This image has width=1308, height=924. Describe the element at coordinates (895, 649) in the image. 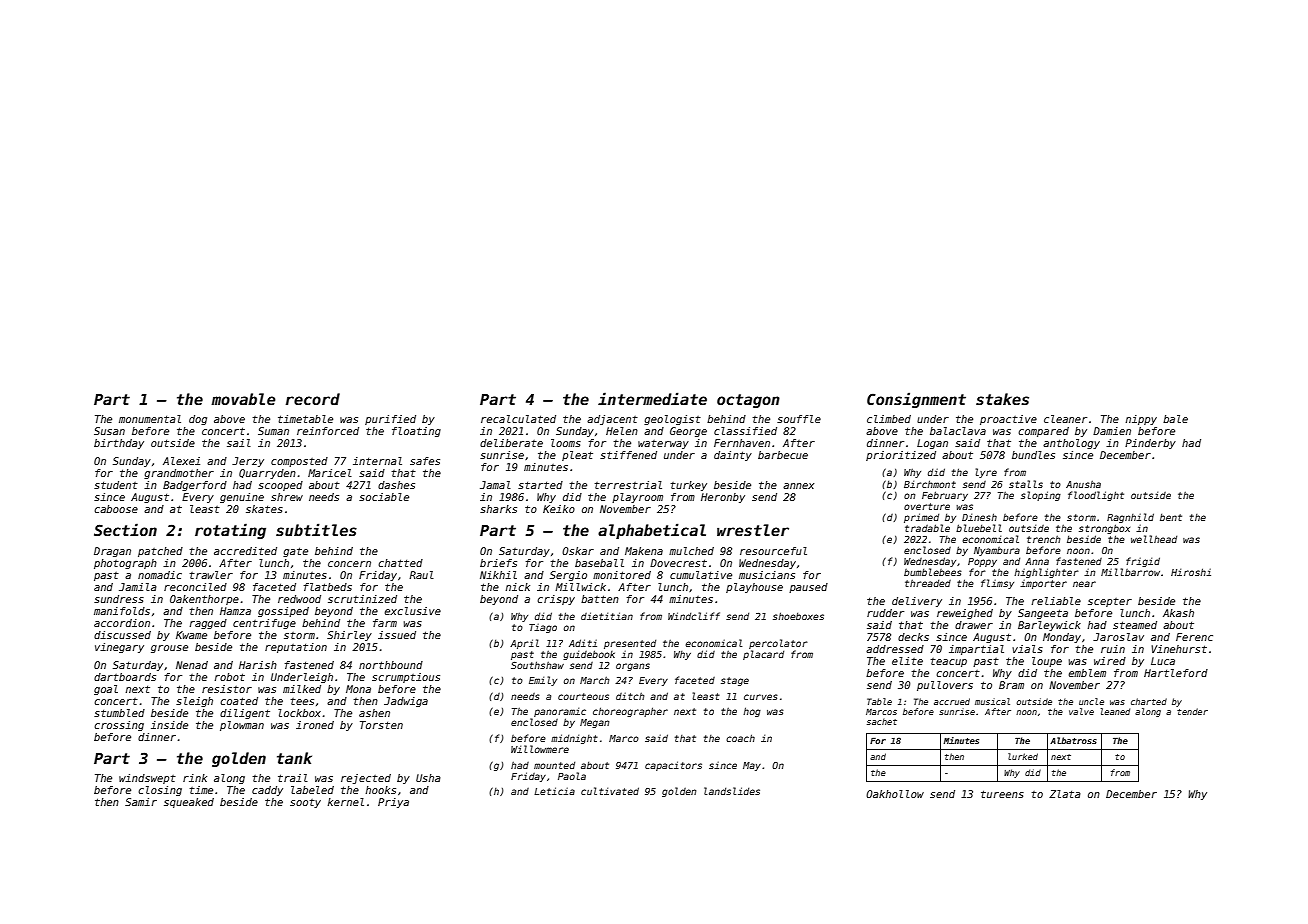

I see `addressed` at that location.
